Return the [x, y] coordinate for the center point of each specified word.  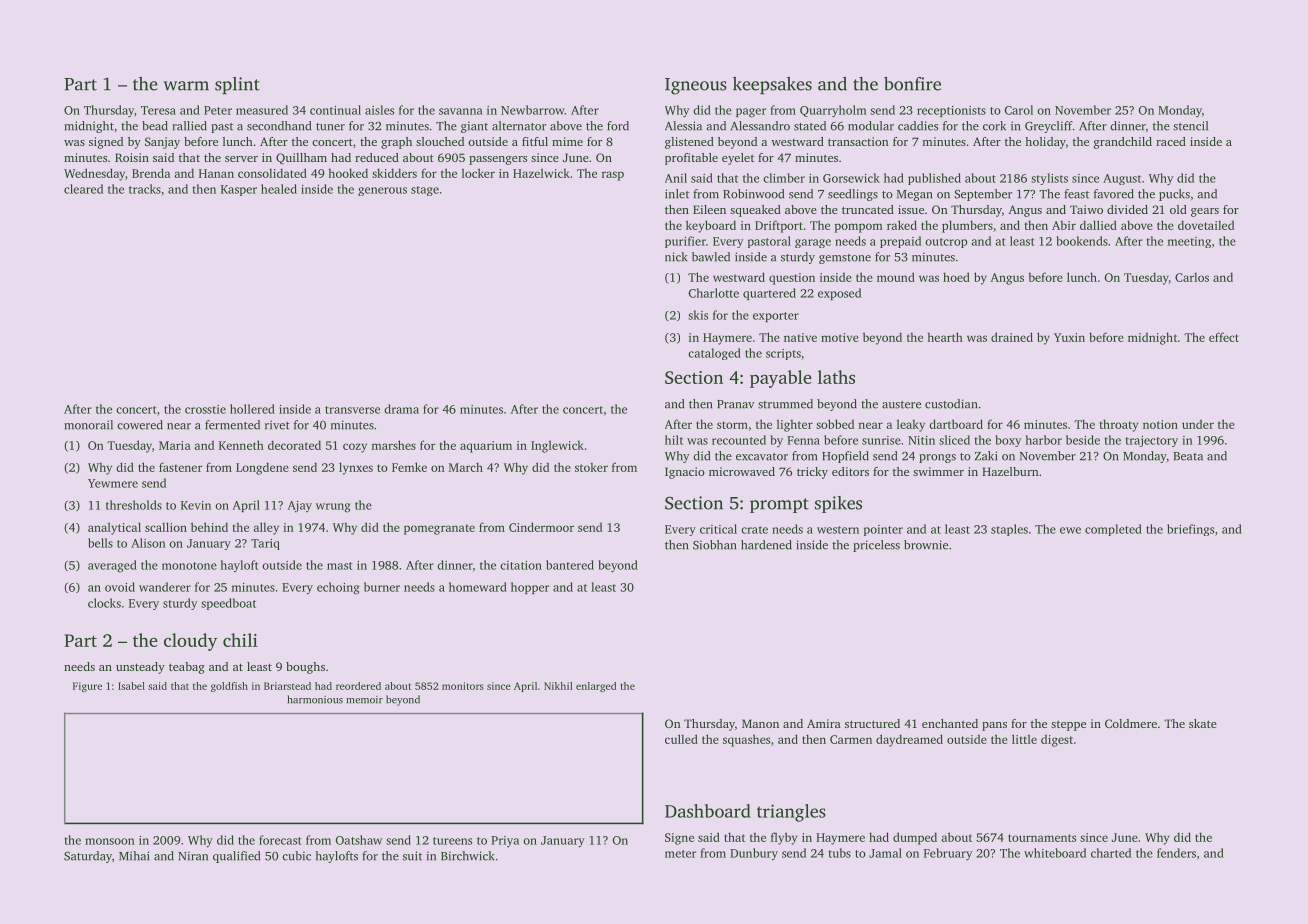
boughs [305, 668]
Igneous [696, 86]
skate [1203, 723]
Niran [193, 856]
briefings [1190, 530]
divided [1127, 209]
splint [237, 85]
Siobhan [714, 545]
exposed [839, 294]
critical [718, 529]
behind [209, 527]
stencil [1190, 126]
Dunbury [754, 854]
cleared [83, 189]
